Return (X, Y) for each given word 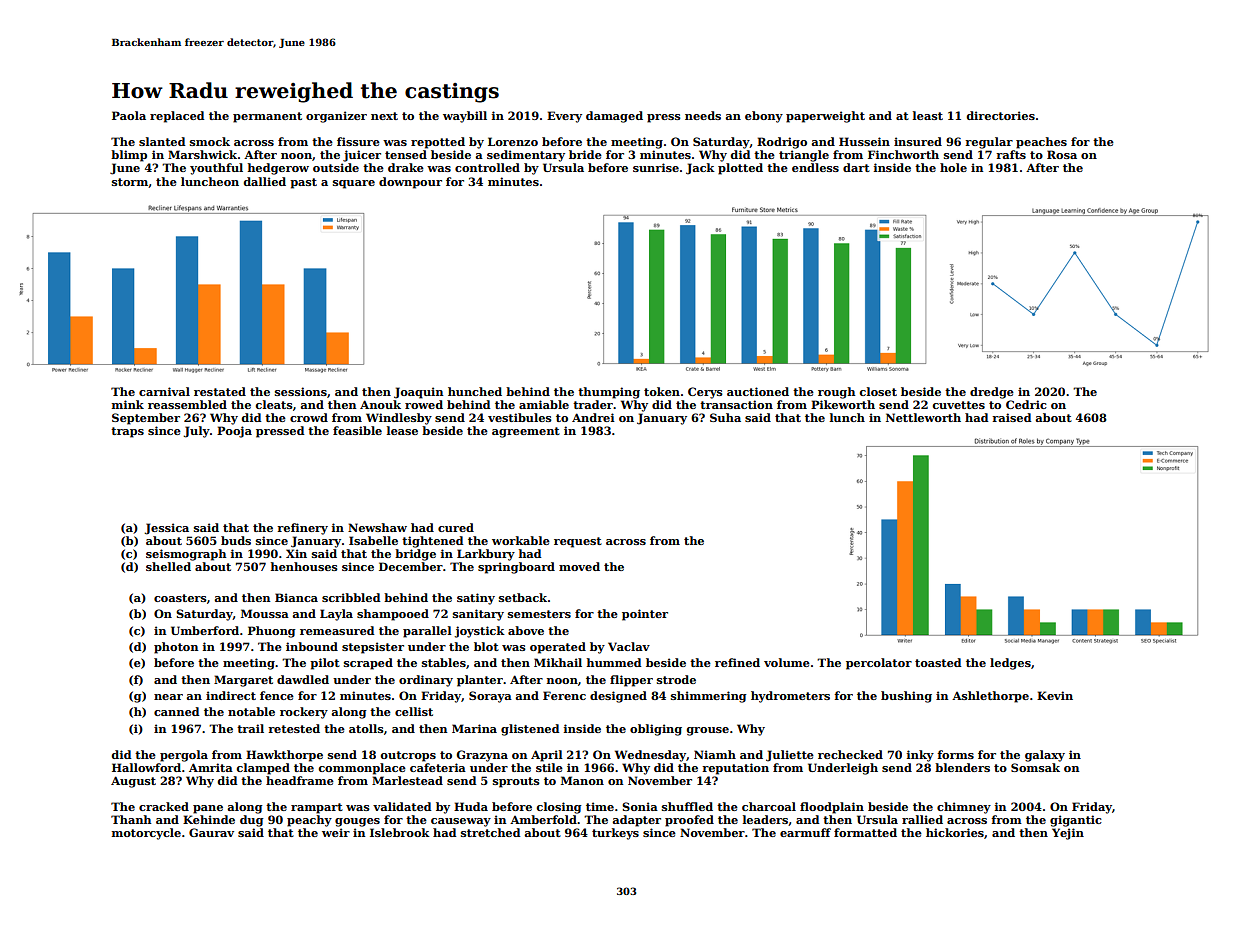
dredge (992, 393)
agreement (526, 432)
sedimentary (526, 156)
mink (128, 404)
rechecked (850, 754)
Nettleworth (923, 417)
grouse (707, 731)
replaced (177, 117)
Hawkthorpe (284, 756)
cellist (414, 711)
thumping (609, 393)
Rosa (1062, 154)
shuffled (687, 806)
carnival (164, 391)
